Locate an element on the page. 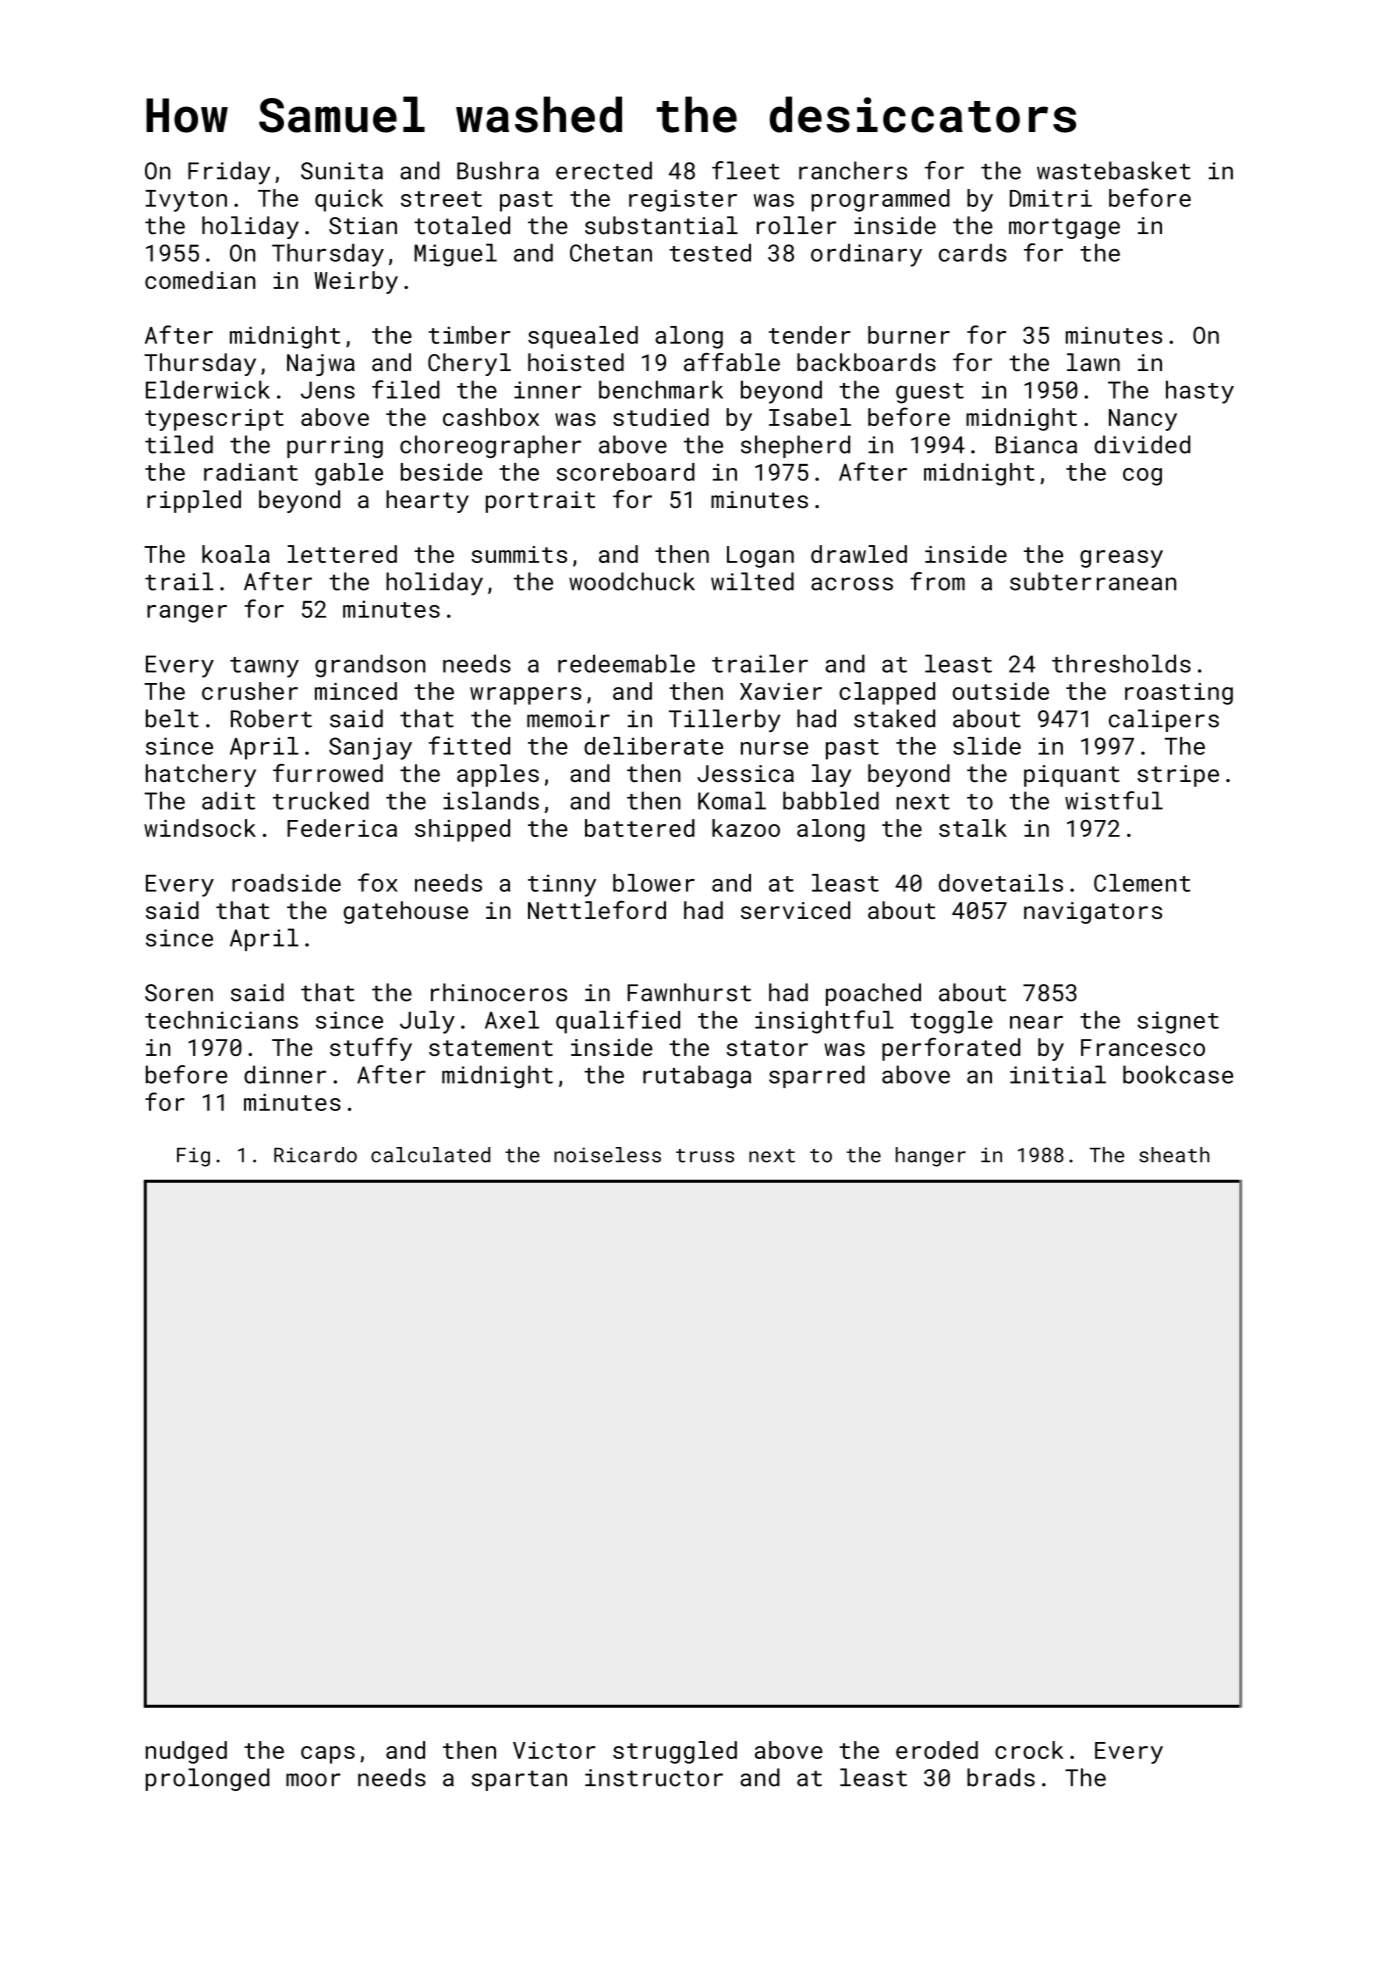  filed is located at coordinates (406, 389).
